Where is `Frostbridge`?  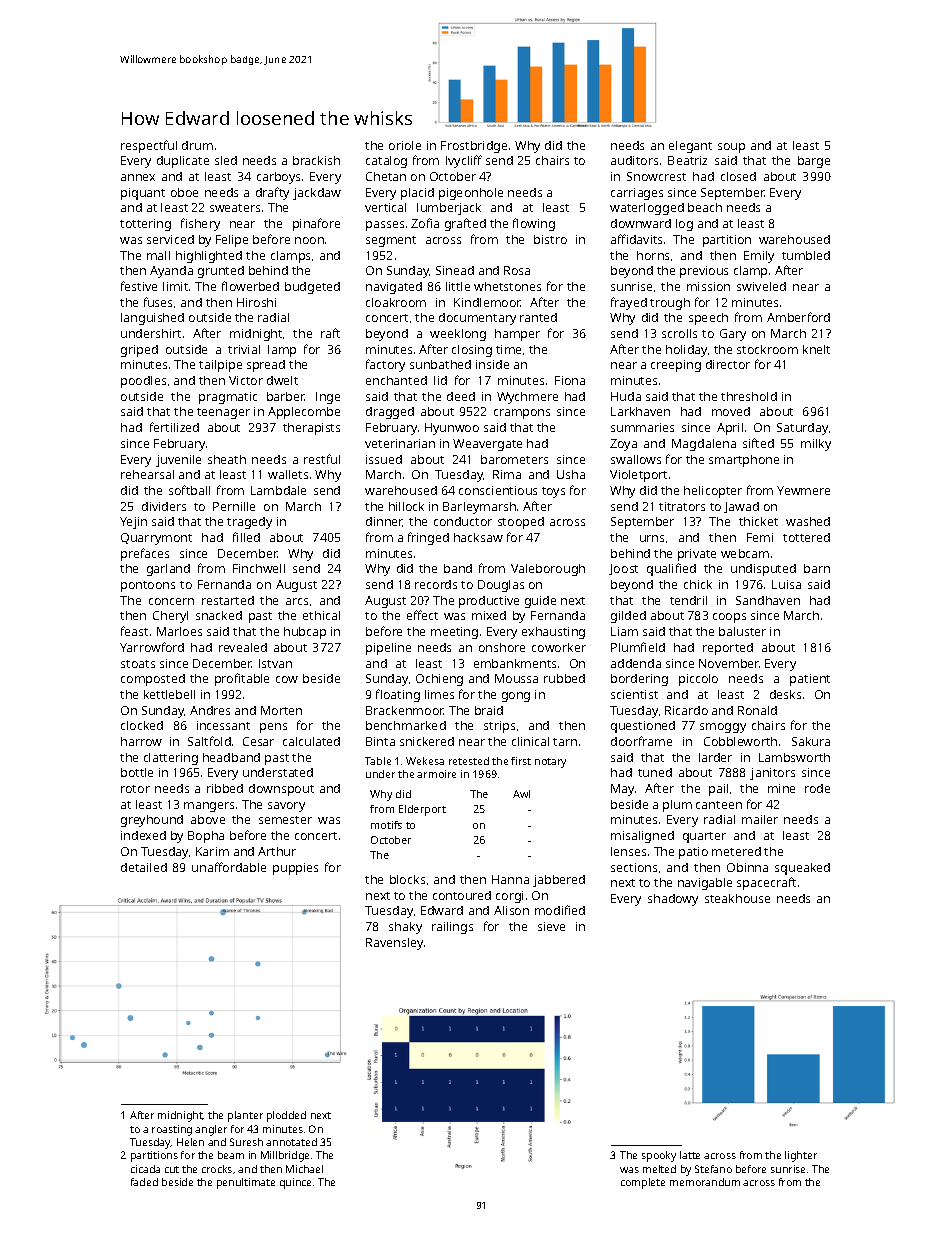
Frostbridge is located at coordinates (474, 147).
